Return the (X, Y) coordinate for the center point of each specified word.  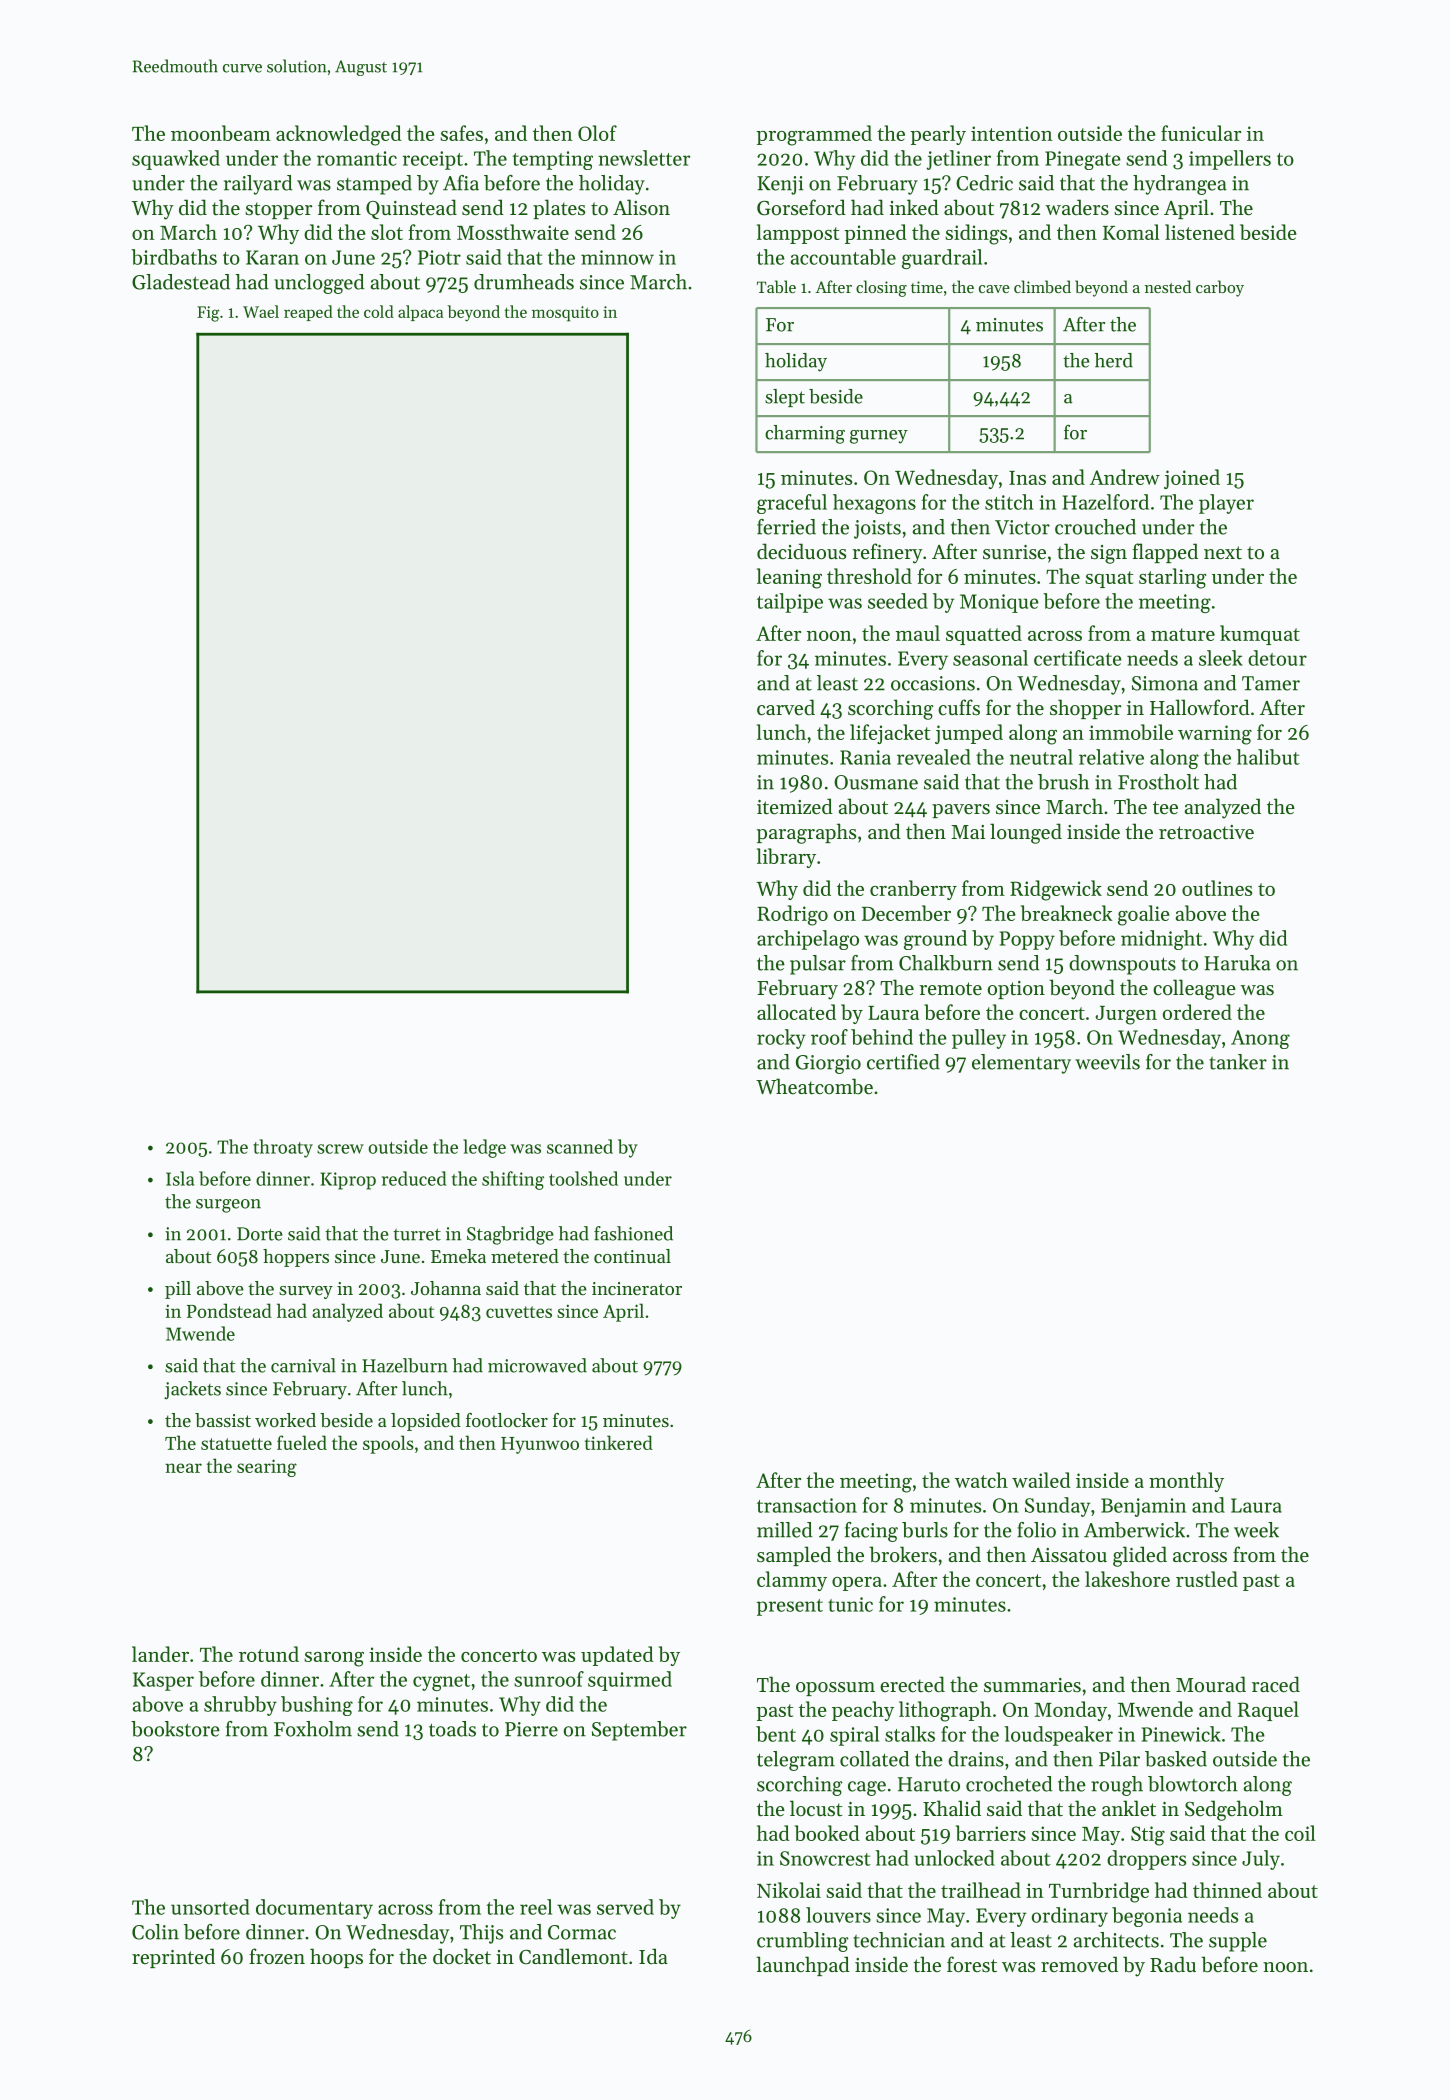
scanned (580, 1146)
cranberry (913, 890)
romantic (357, 158)
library (786, 858)
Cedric (984, 183)
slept (785, 398)
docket (462, 1956)
